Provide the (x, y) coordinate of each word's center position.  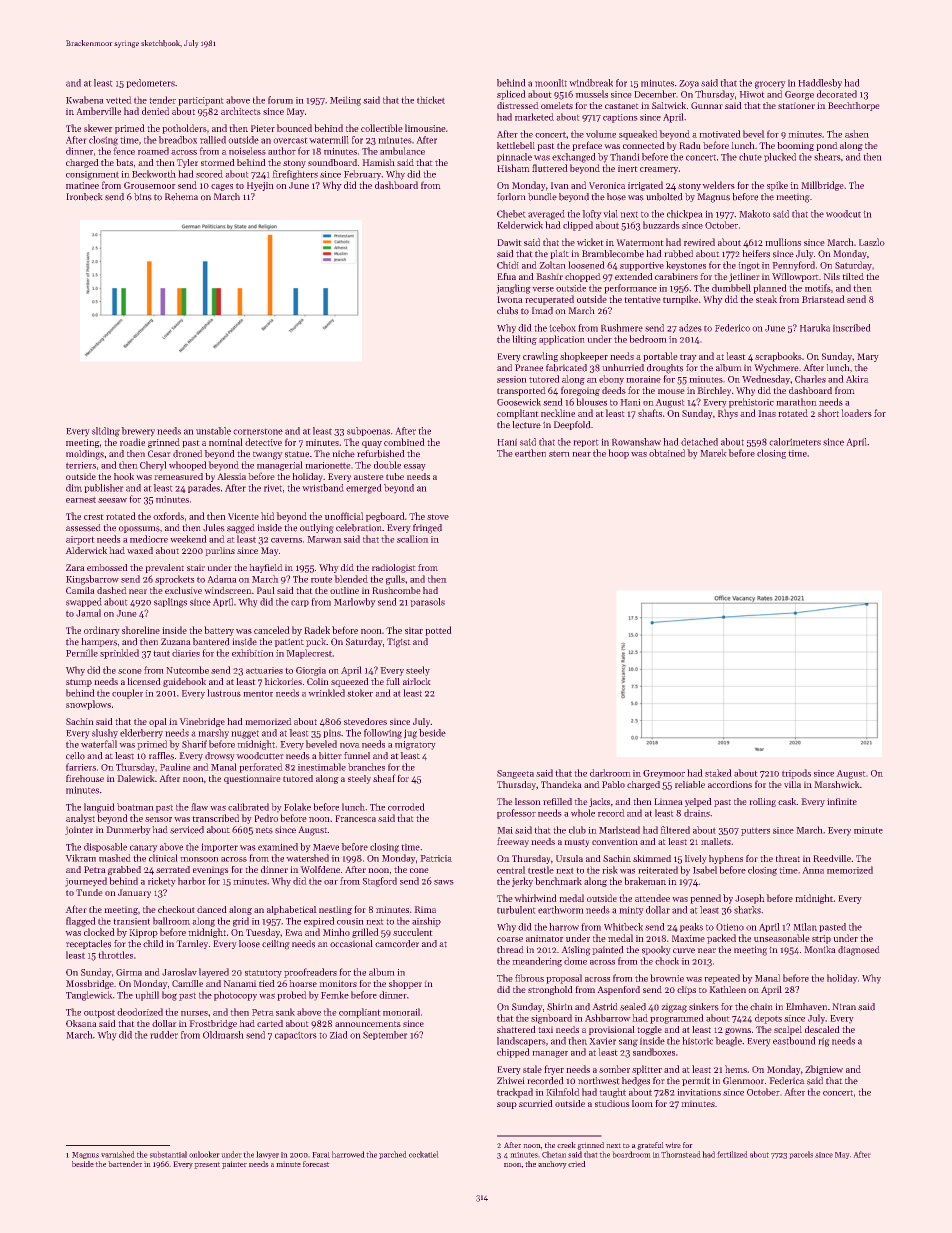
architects (241, 111)
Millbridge (823, 186)
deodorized (140, 1012)
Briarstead (823, 299)
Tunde (89, 892)
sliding (106, 432)
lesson (527, 801)
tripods (796, 774)
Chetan (554, 1154)
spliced (511, 95)
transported (521, 391)
